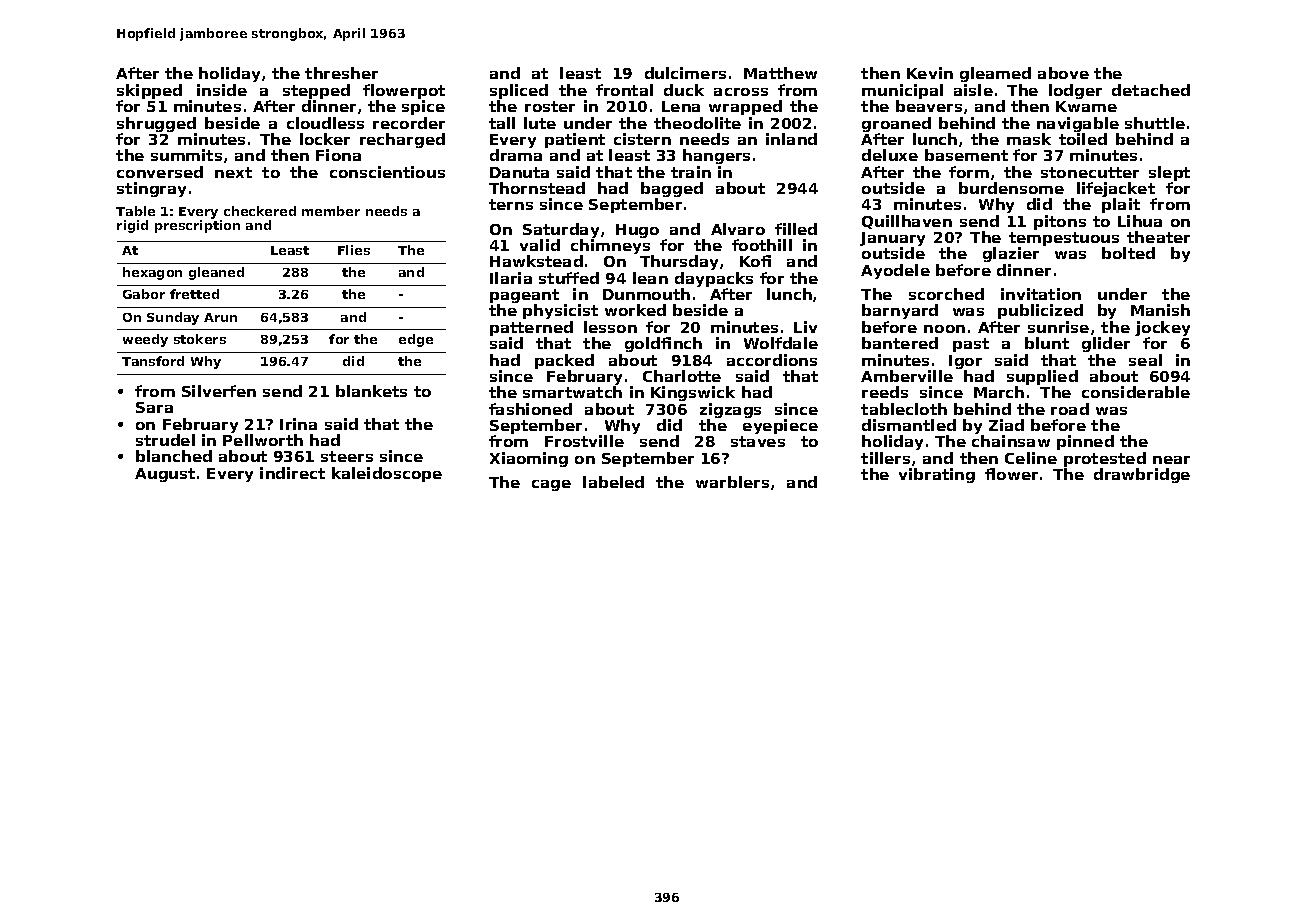 Image resolution: width=1308 pixels, height=924 pixels. What do you see at coordinates (1128, 253) in the screenshot?
I see `bolted` at bounding box center [1128, 253].
